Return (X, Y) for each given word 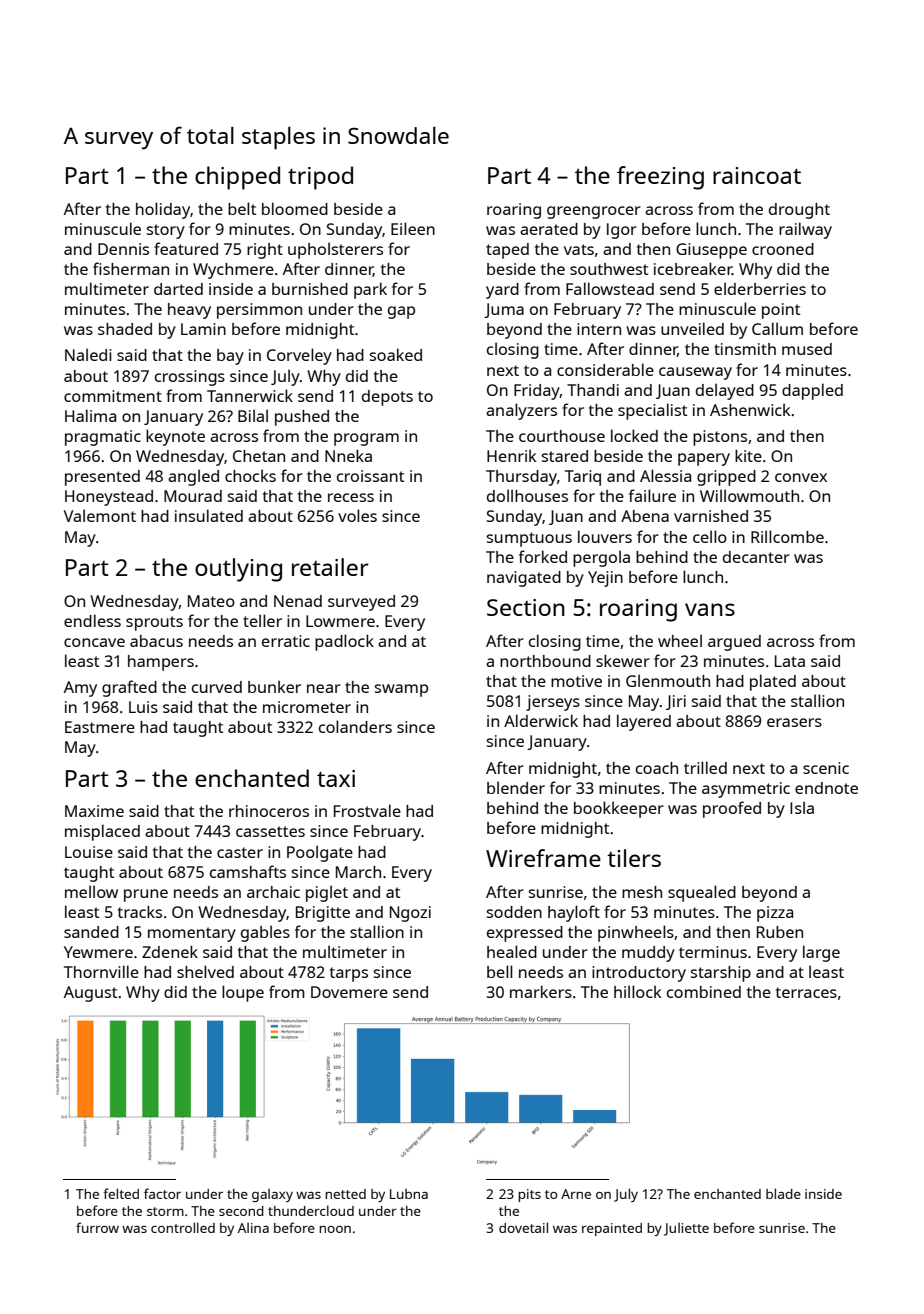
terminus (713, 952)
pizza (775, 914)
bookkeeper (619, 809)
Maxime (94, 811)
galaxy (272, 1195)
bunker (274, 687)
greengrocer (594, 212)
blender (516, 787)
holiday (163, 210)
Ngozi (410, 914)
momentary (192, 934)
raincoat (757, 175)
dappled (812, 391)
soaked (396, 354)
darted (178, 289)
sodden (514, 912)
